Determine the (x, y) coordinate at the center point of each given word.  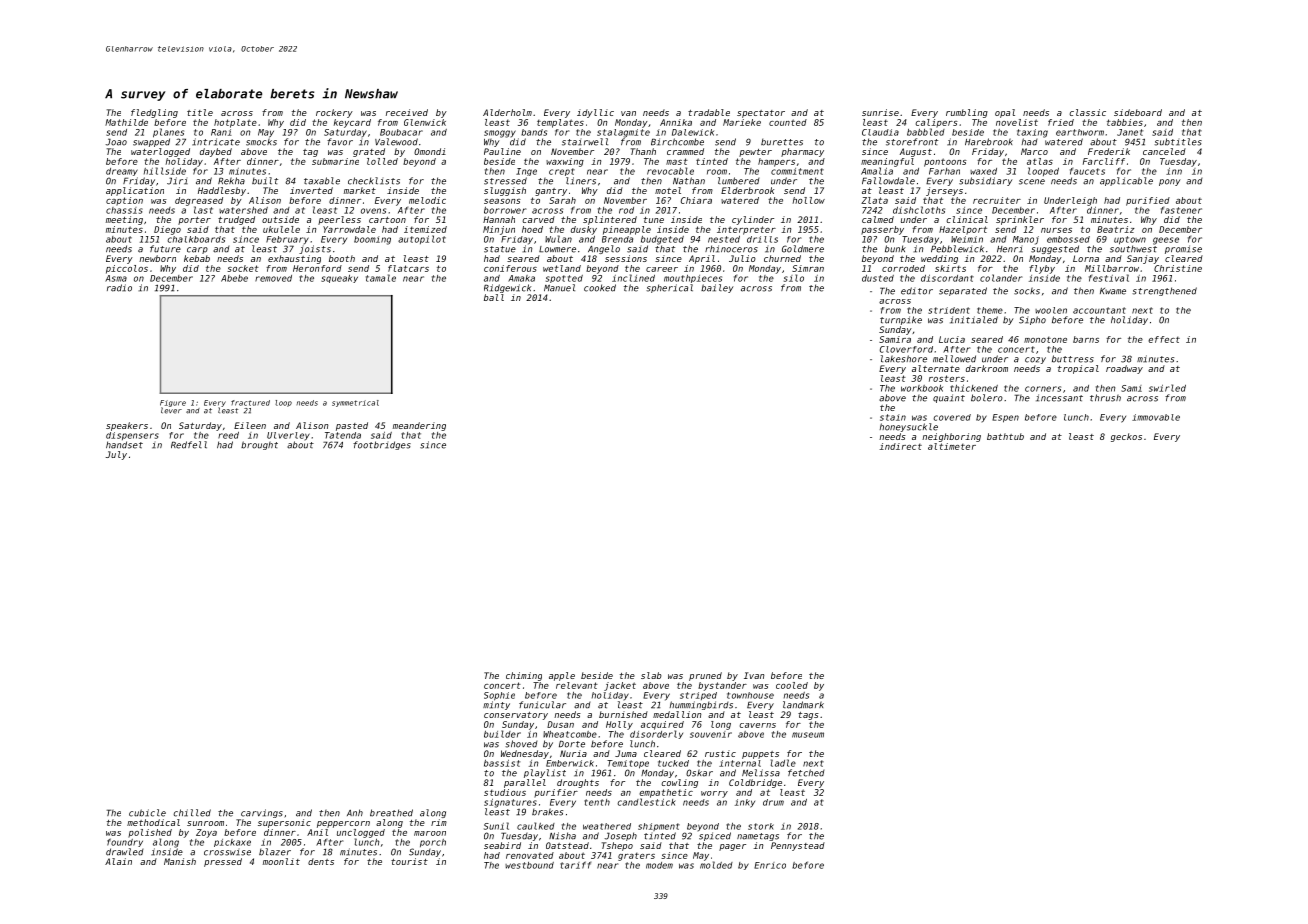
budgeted (662, 240)
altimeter (952, 446)
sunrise (880, 112)
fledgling (154, 113)
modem (659, 865)
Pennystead (798, 846)
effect (1164, 339)
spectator (761, 114)
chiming (524, 676)
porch (433, 843)
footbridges (382, 445)
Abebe (234, 278)
